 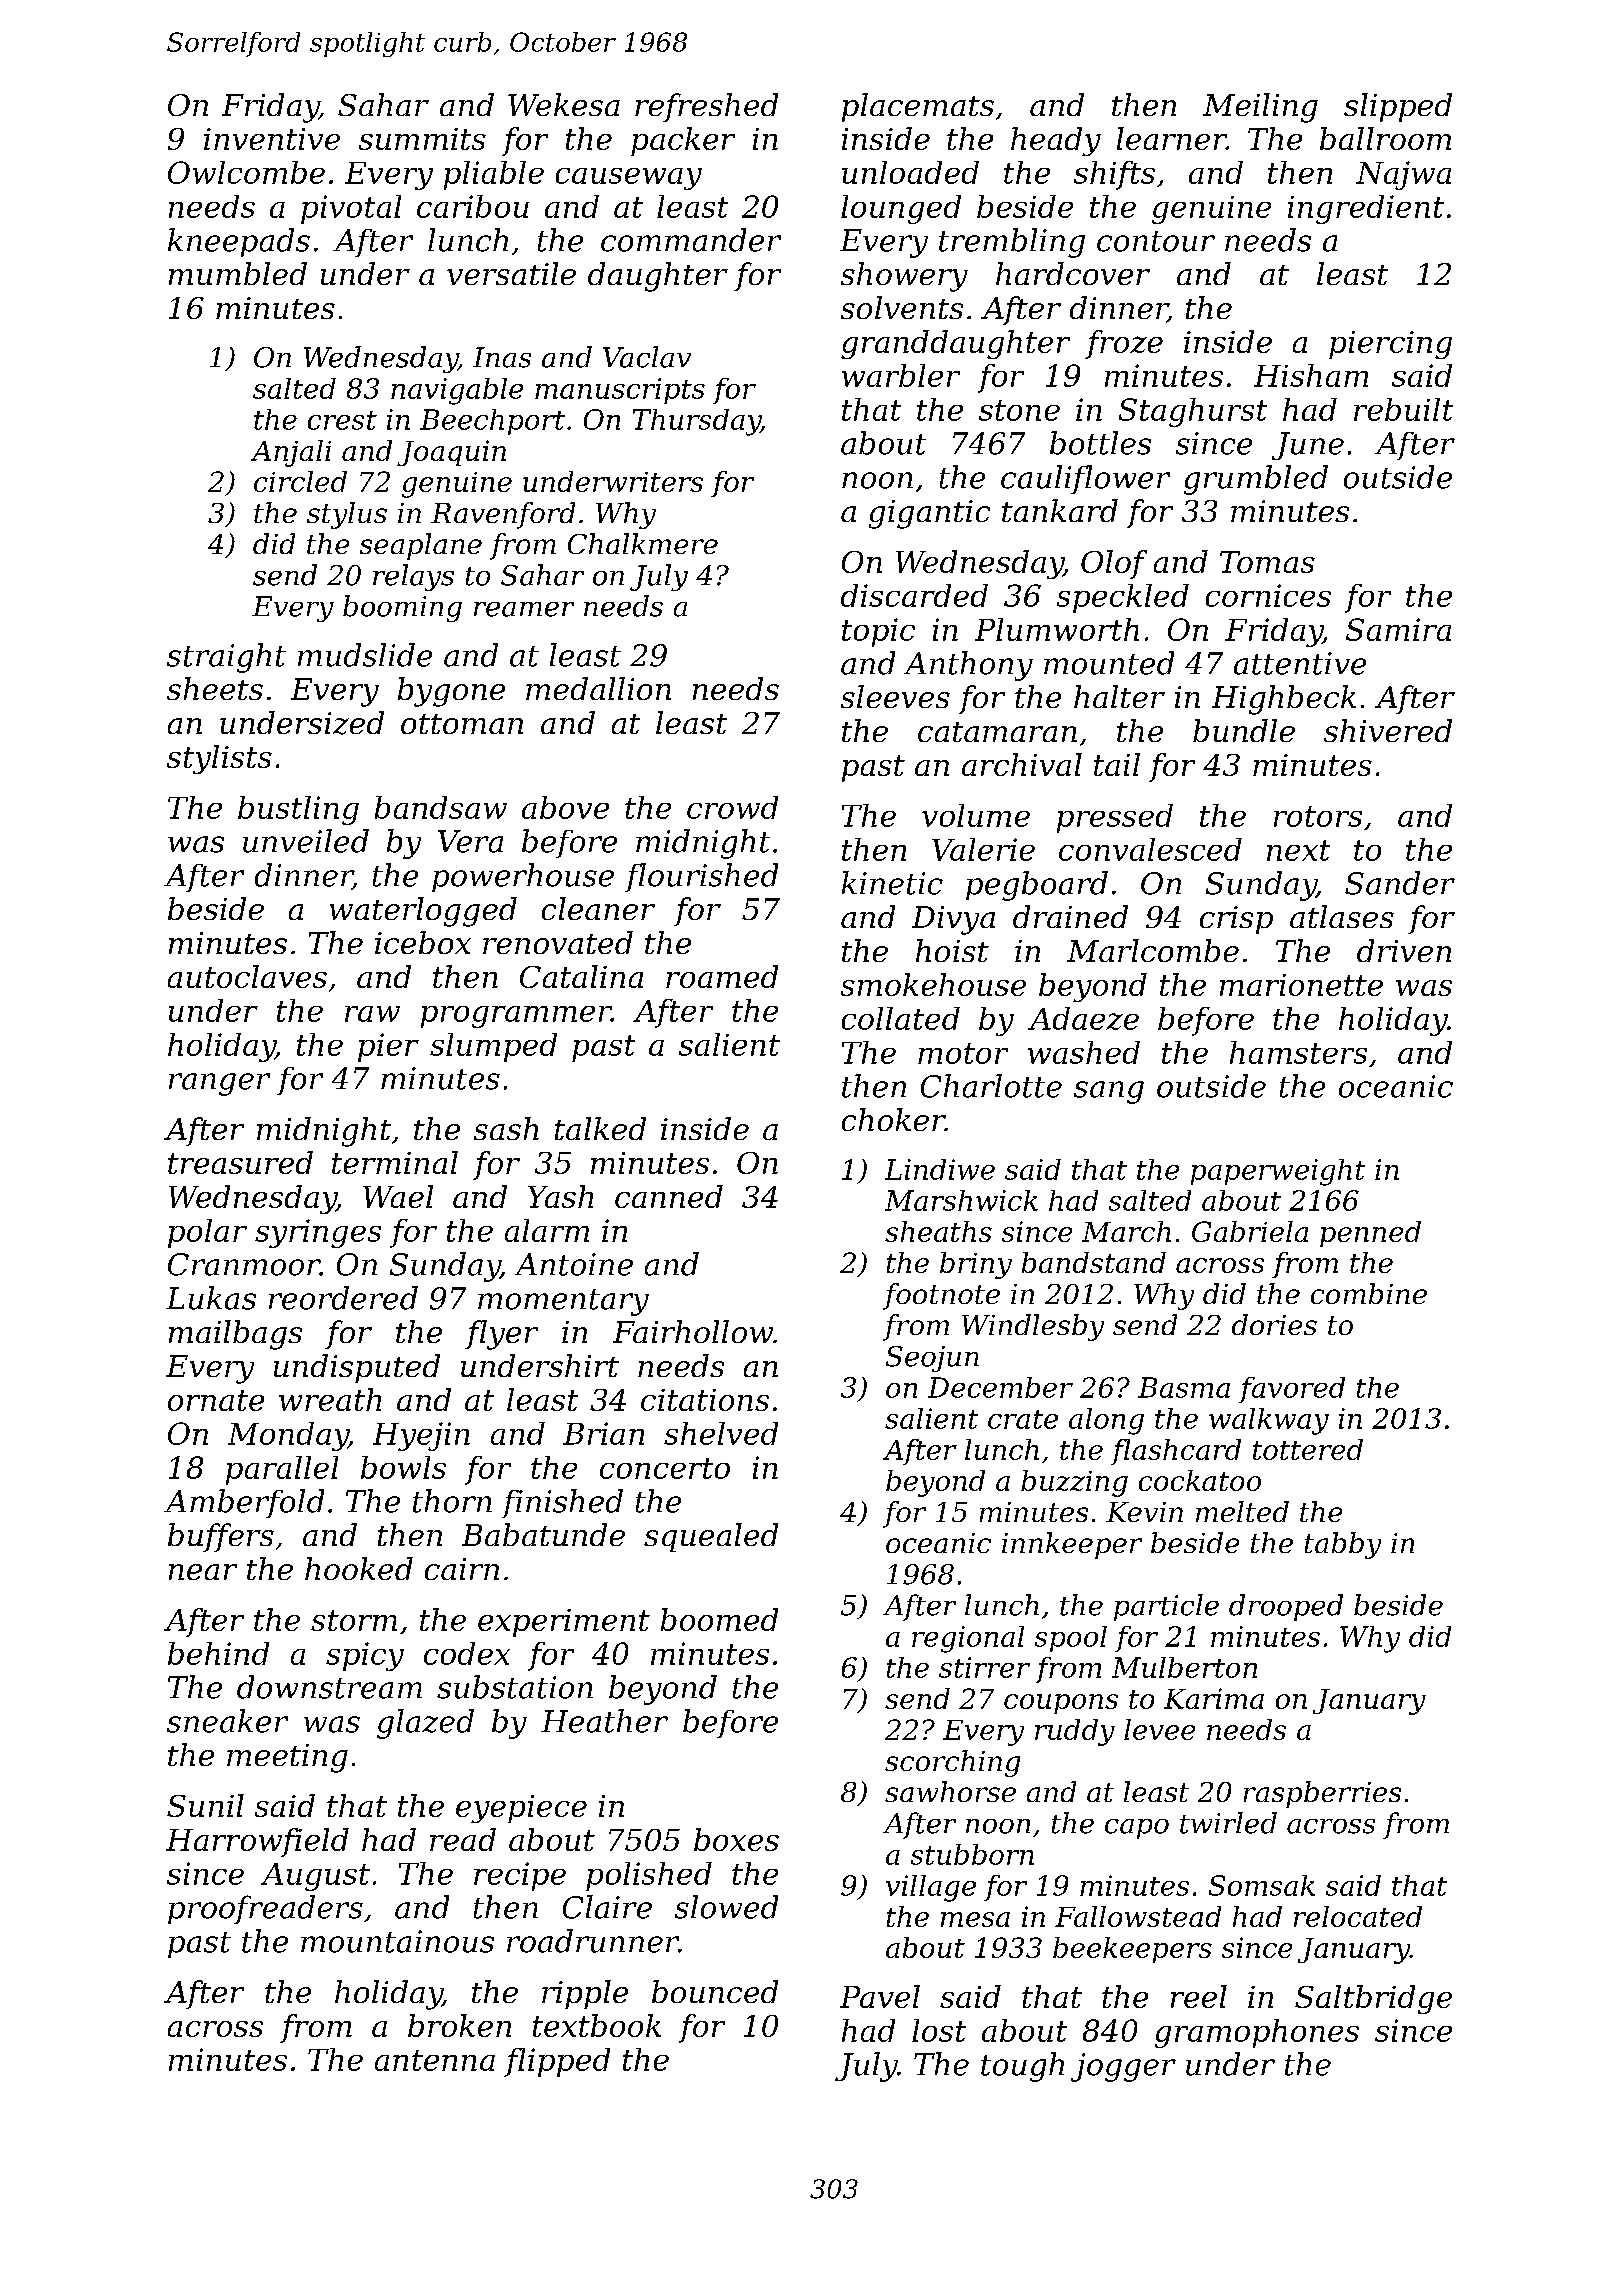 What do you see at coordinates (459, 2025) in the screenshot?
I see `broken` at bounding box center [459, 2025].
